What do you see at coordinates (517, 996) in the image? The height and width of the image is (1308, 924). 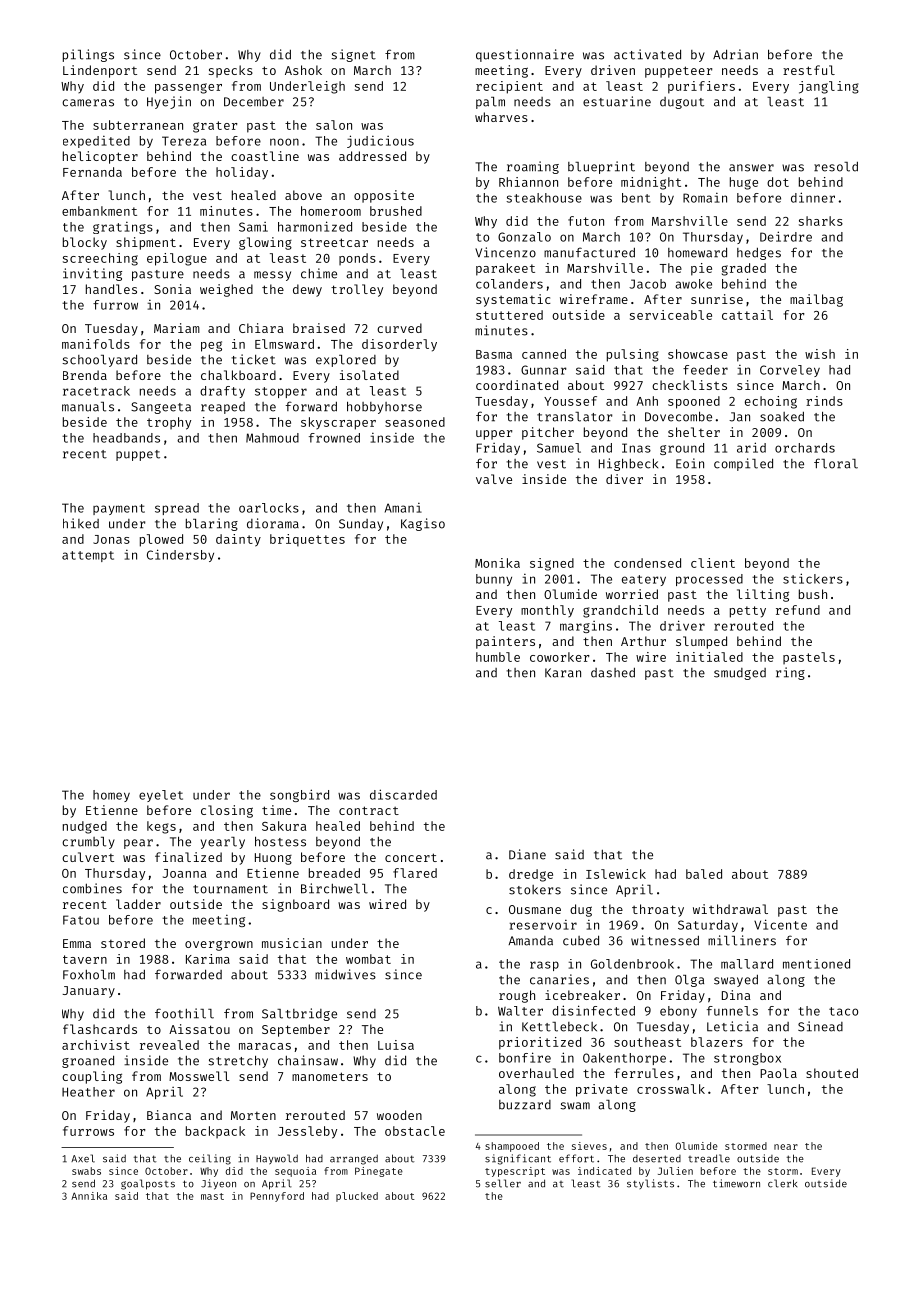 I see `rough` at bounding box center [517, 996].
